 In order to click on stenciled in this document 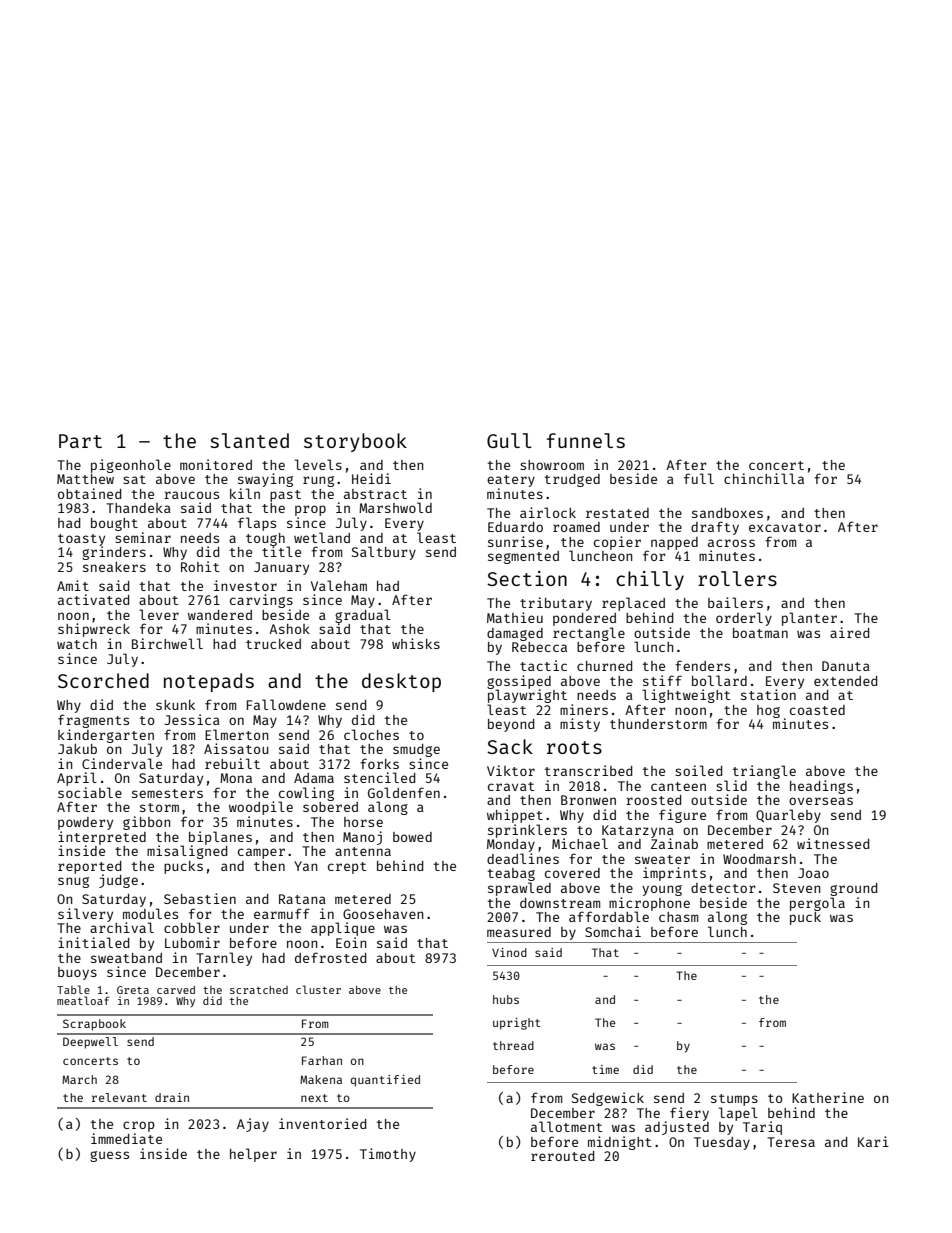, I will do `click(379, 777)`.
